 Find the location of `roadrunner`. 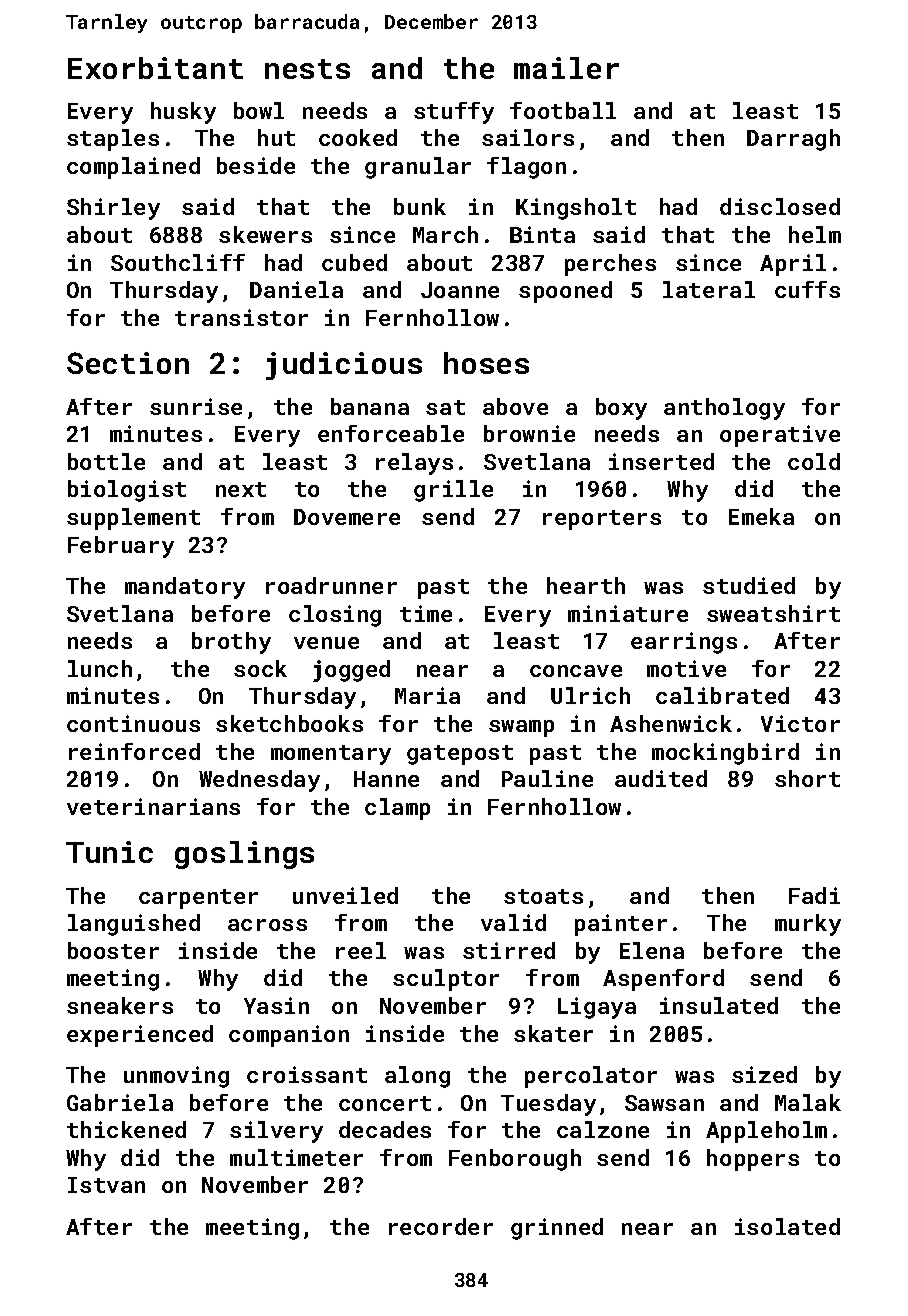

roadrunner is located at coordinates (331, 585).
